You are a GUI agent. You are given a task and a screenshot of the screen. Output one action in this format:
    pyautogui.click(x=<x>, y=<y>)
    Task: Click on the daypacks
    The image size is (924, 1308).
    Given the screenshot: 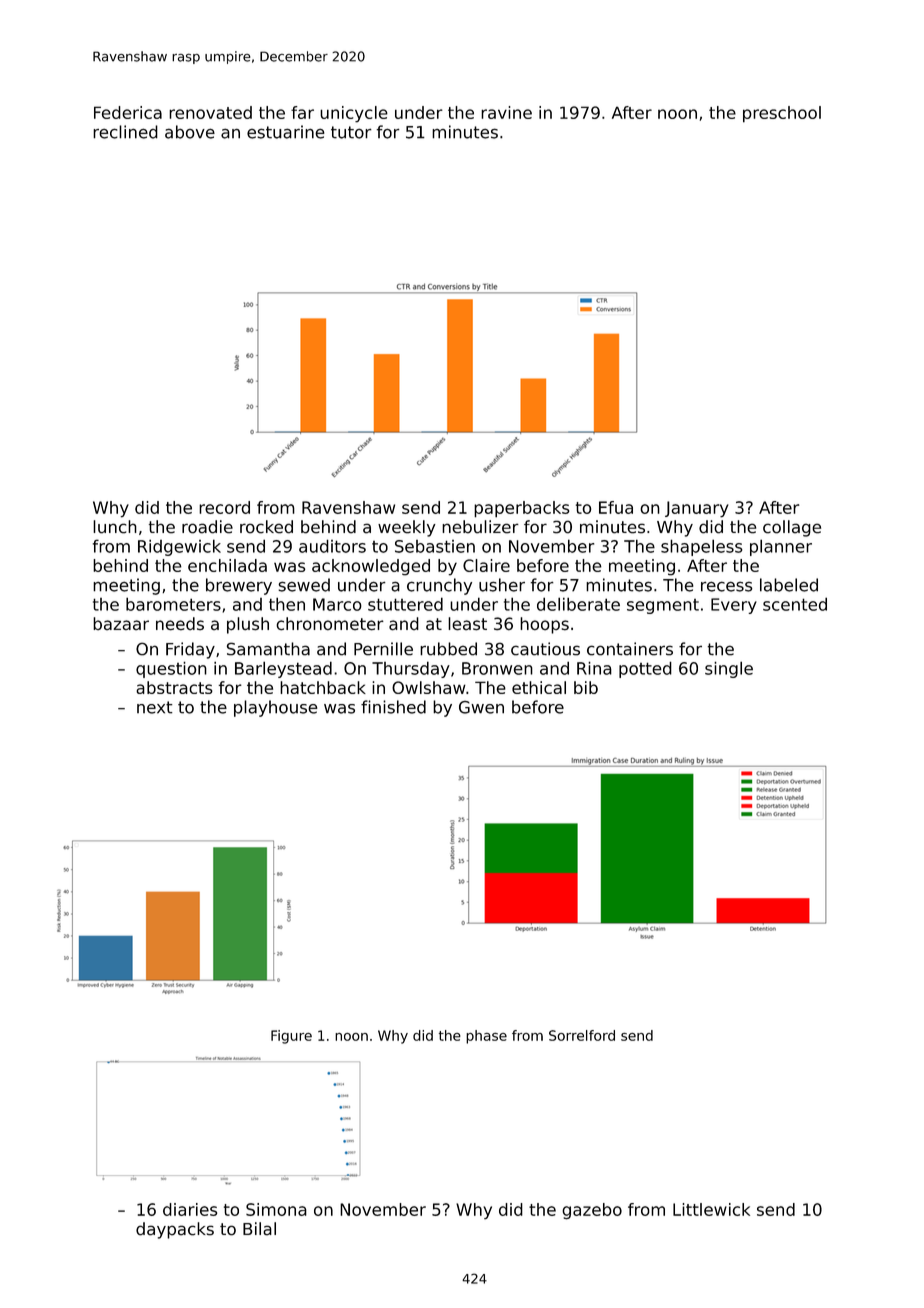 What is the action you would take?
    pyautogui.click(x=175, y=1230)
